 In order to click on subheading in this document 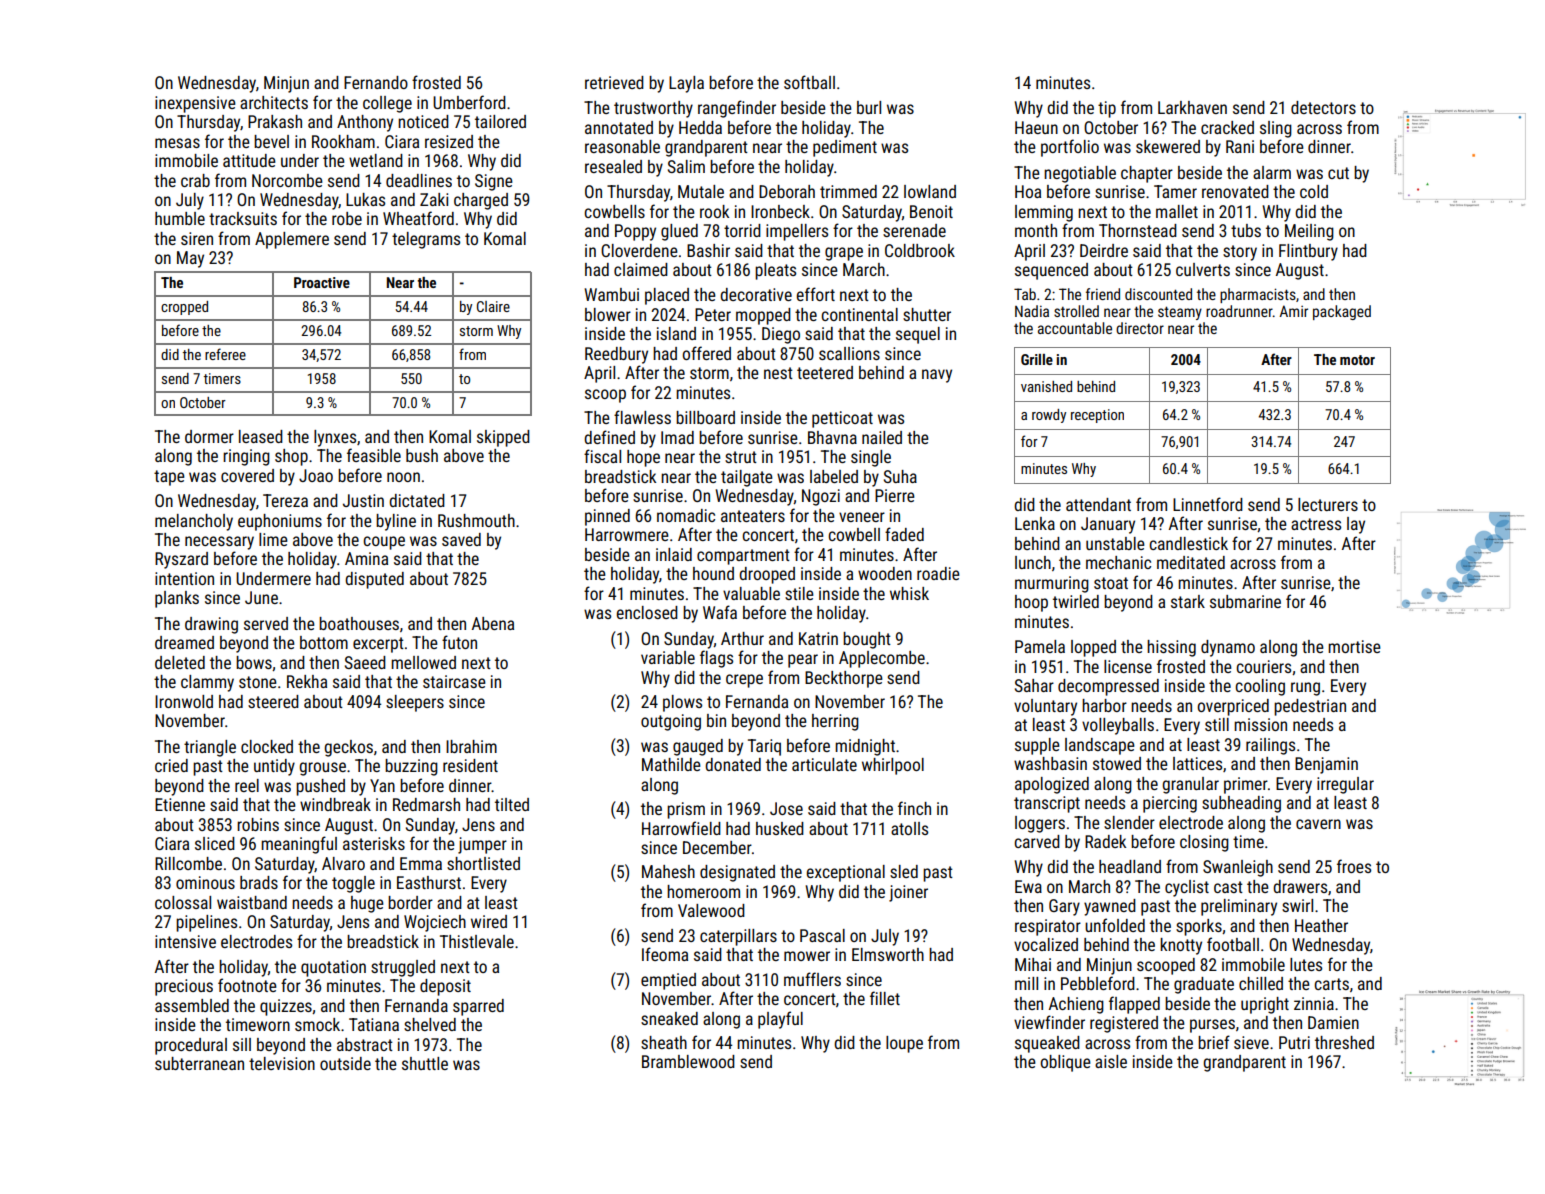, I will do `click(1241, 804)`.
